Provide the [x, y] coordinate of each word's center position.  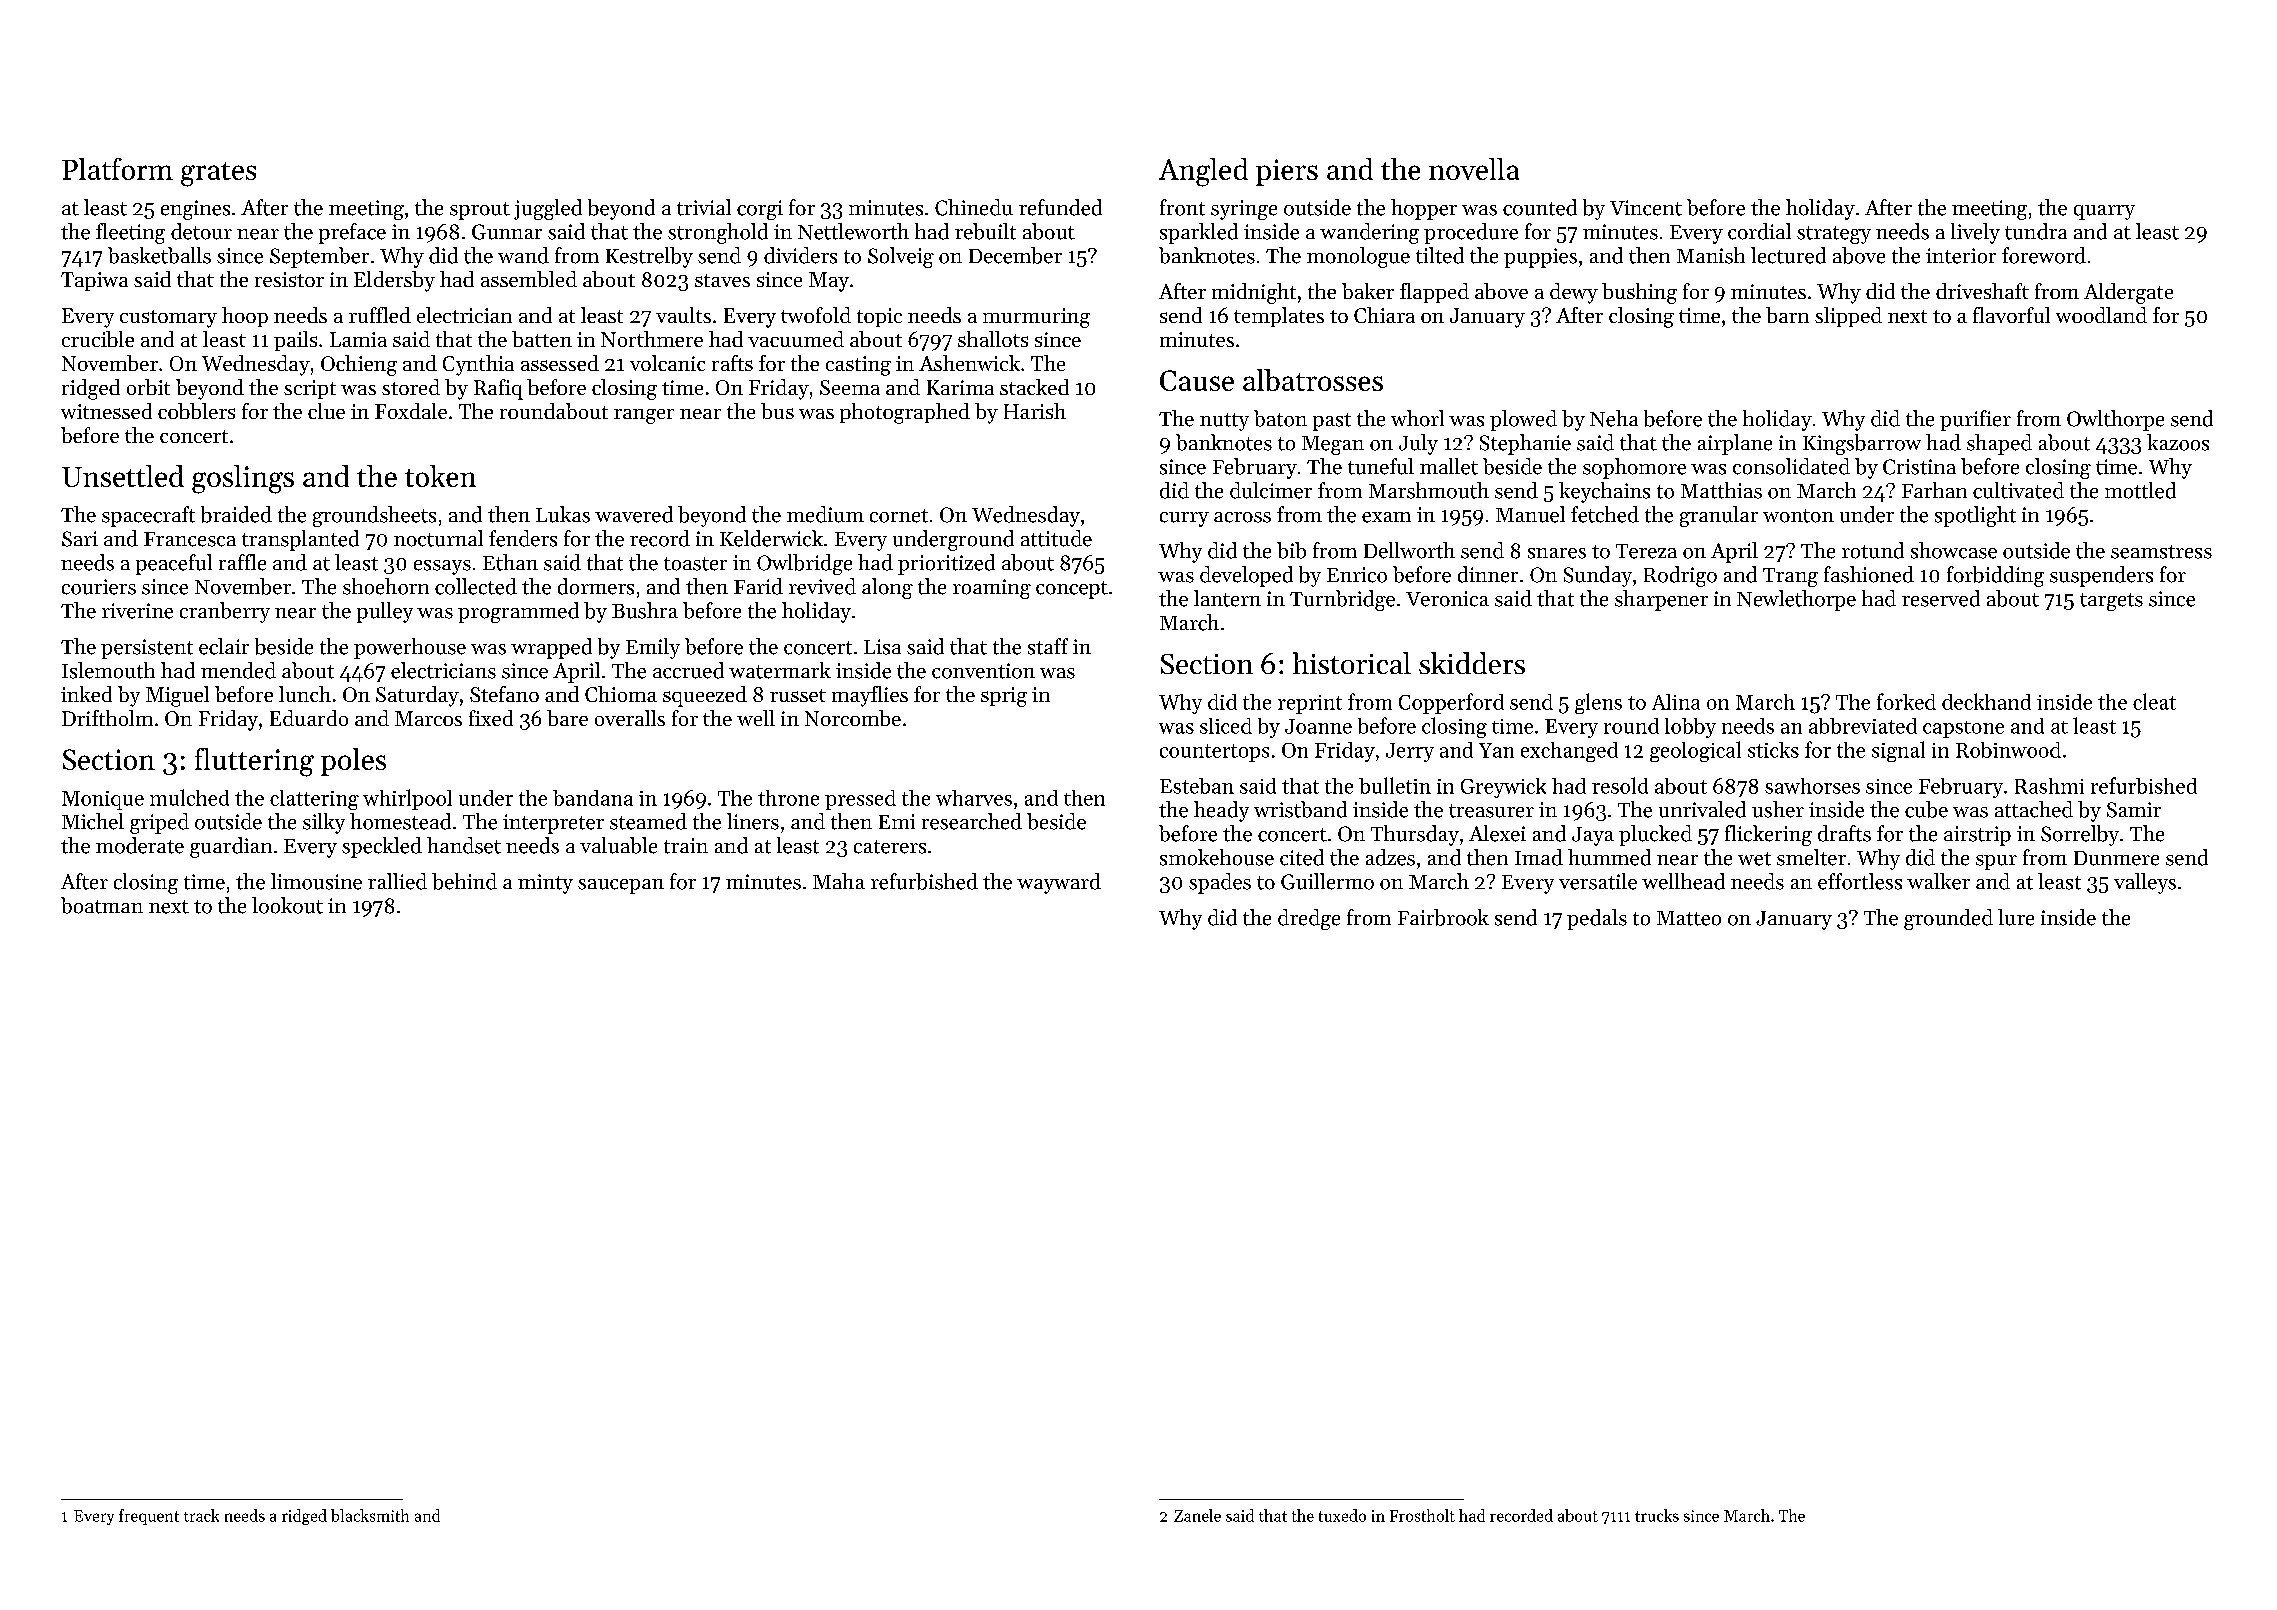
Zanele [1197, 1515]
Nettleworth [853, 231]
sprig [1004, 697]
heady [1221, 811]
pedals [1597, 919]
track [201, 1515]
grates [218, 174]
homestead [400, 821]
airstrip [1977, 836]
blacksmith [370, 1515]
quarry [2104, 212]
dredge [1309, 919]
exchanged [1569, 752]
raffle [242, 562]
